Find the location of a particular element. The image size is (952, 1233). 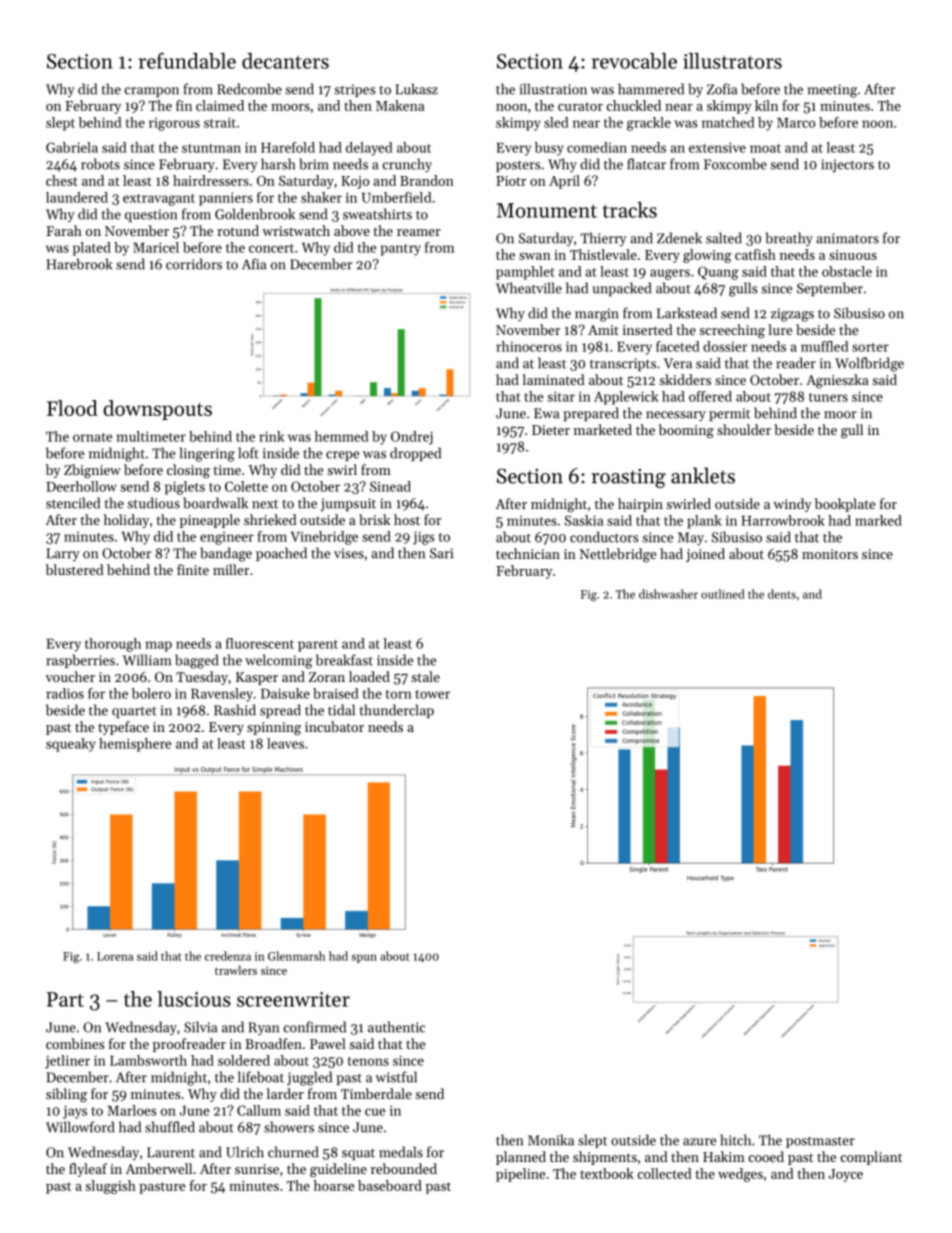

spun is located at coordinates (364, 958).
